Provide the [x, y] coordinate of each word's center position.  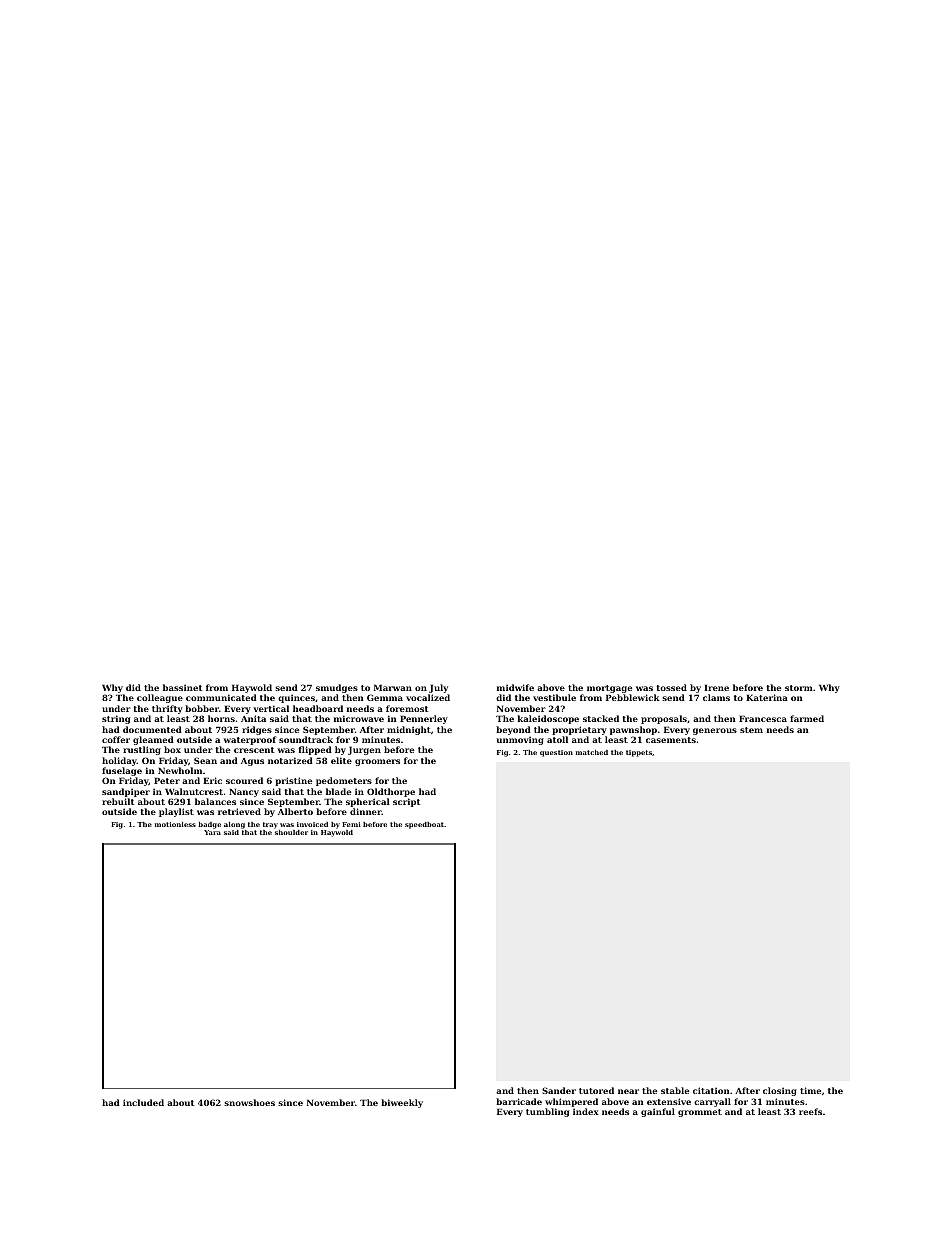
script [406, 802]
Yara [212, 832]
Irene [716, 687]
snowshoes [249, 1102]
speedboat [424, 825]
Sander [559, 1090]
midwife [515, 687]
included [143, 1102]
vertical [271, 708]
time [810, 1090]
